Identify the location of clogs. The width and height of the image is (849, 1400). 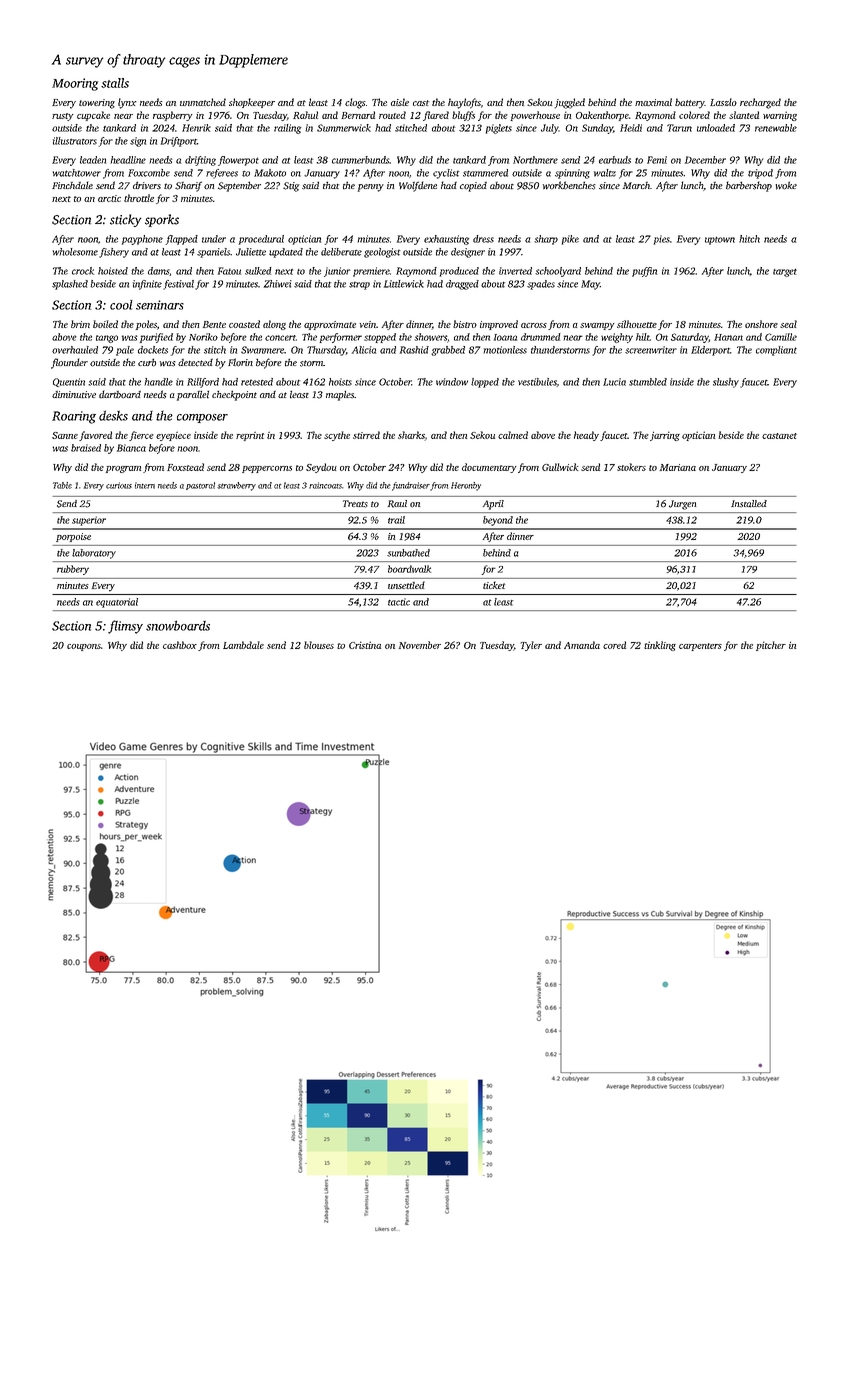
(355, 103).
